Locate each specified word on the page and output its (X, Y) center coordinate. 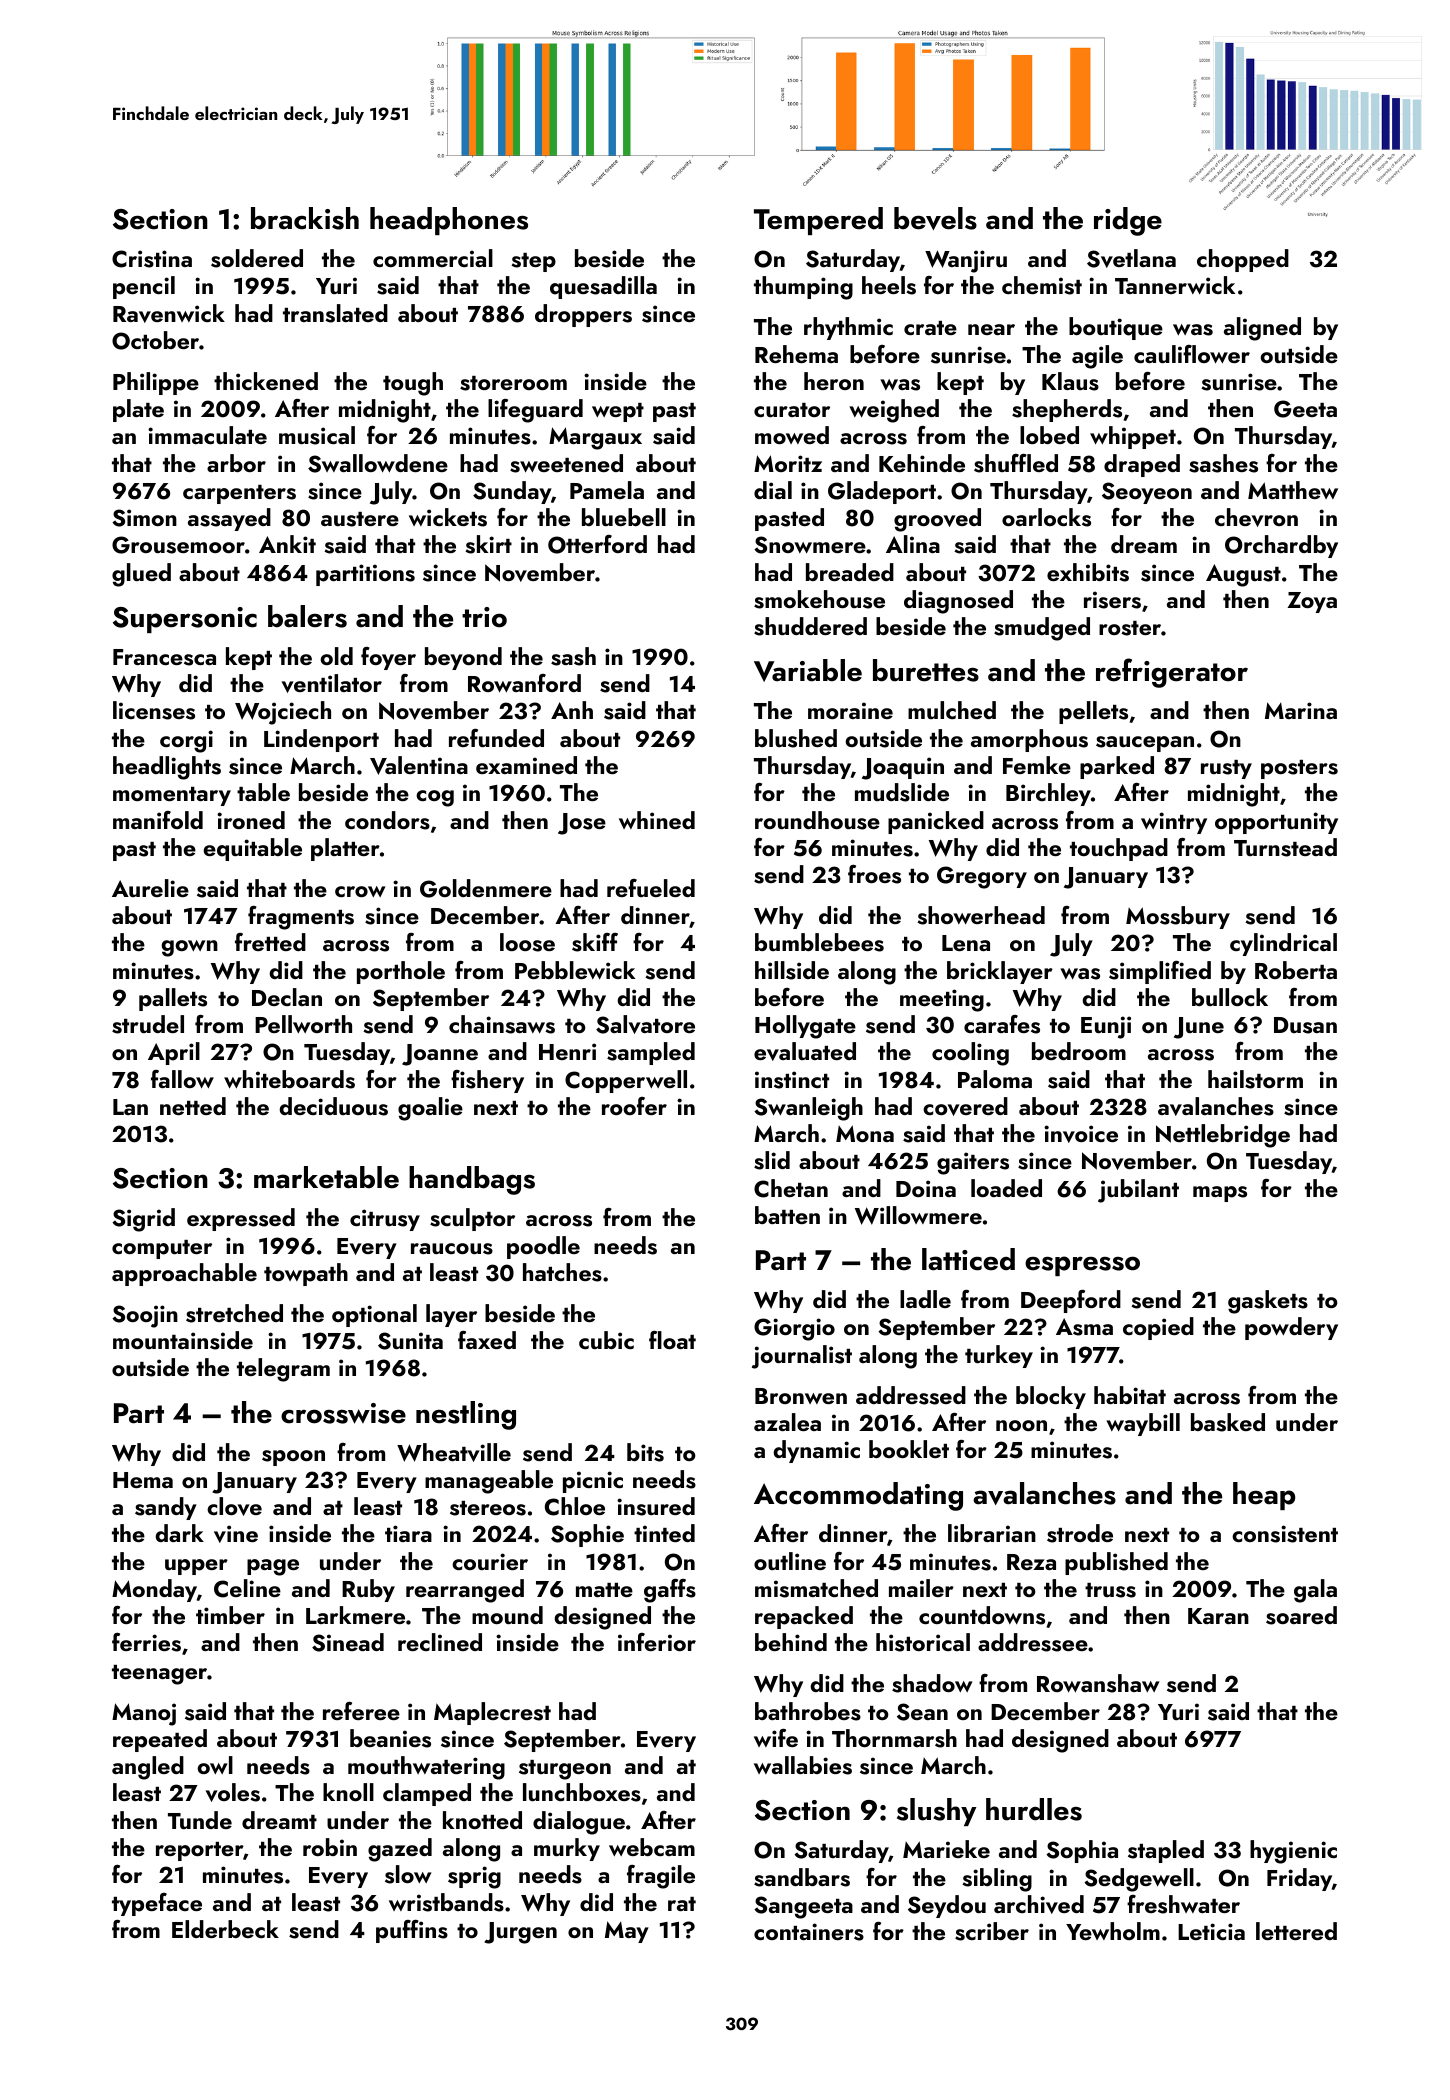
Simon (144, 518)
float (672, 1340)
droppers (583, 315)
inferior (657, 1642)
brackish (305, 218)
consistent (1285, 1534)
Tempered (818, 221)
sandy (166, 1508)
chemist (1042, 285)
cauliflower (1192, 354)
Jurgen (520, 1933)
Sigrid (143, 1220)
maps (1220, 1194)
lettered (1296, 1931)
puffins (412, 1931)
